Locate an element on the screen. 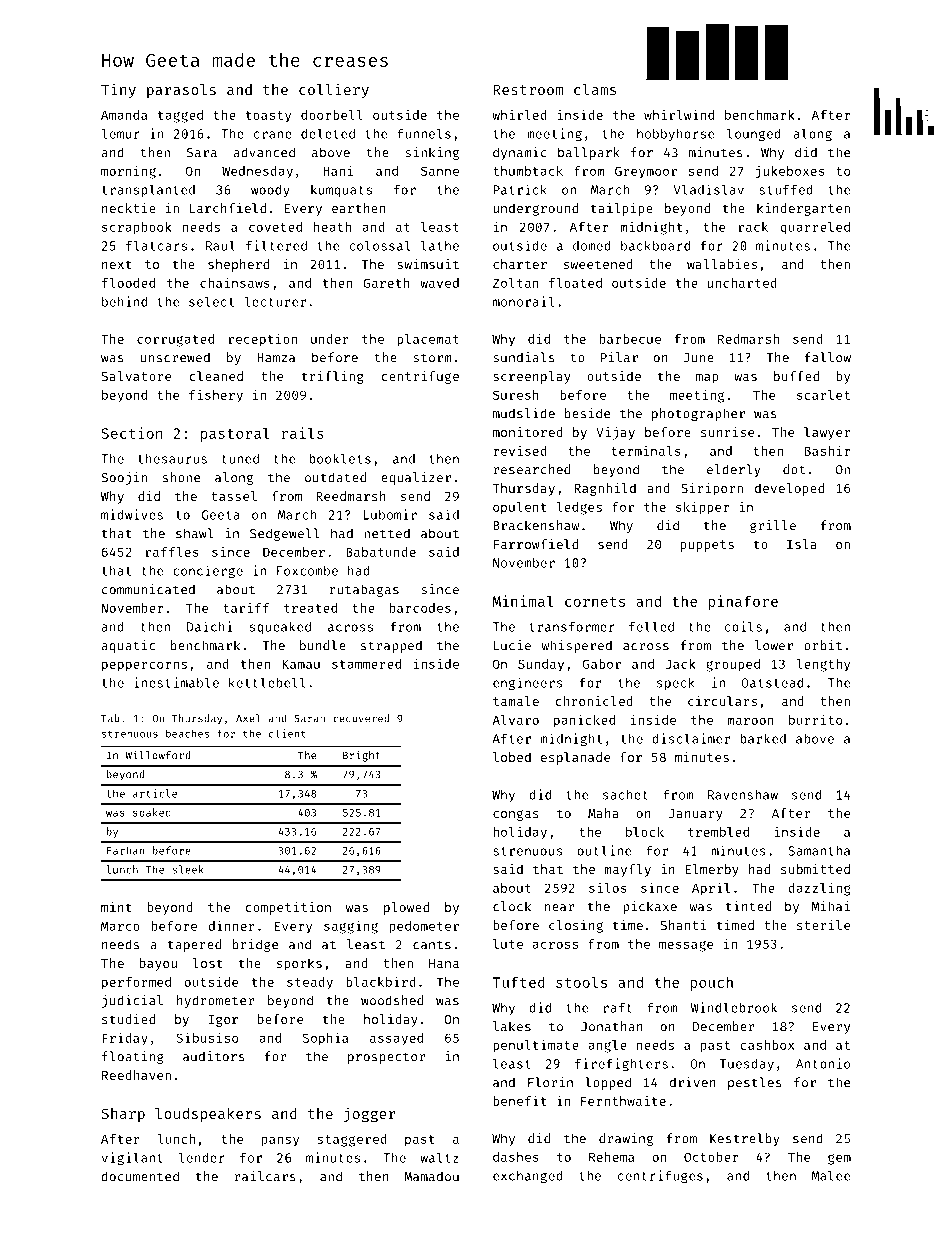 This screenshot has width=952, height=1233. Farrowfield is located at coordinates (536, 544).
